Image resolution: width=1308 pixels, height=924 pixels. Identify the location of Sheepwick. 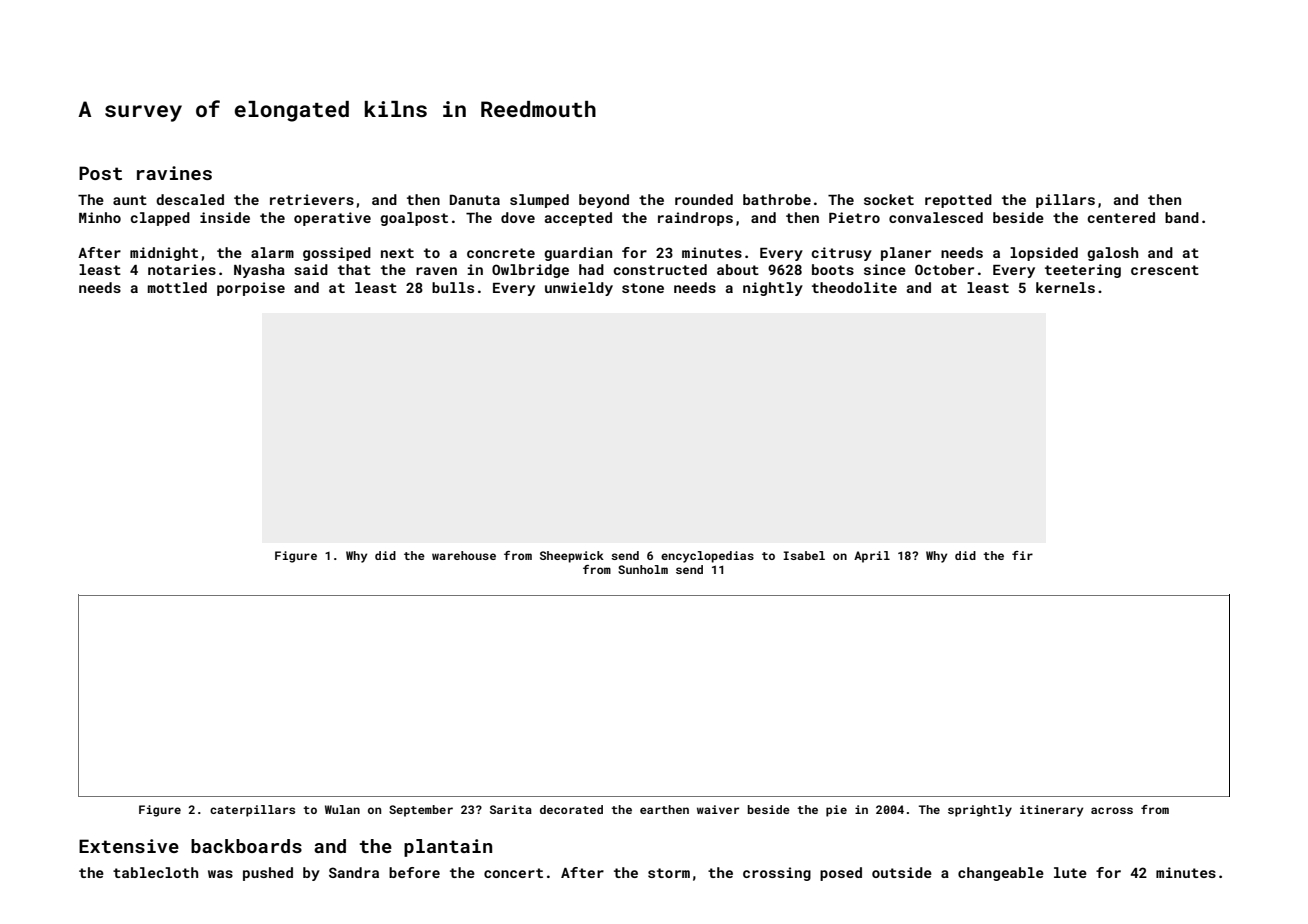
(572, 557).
